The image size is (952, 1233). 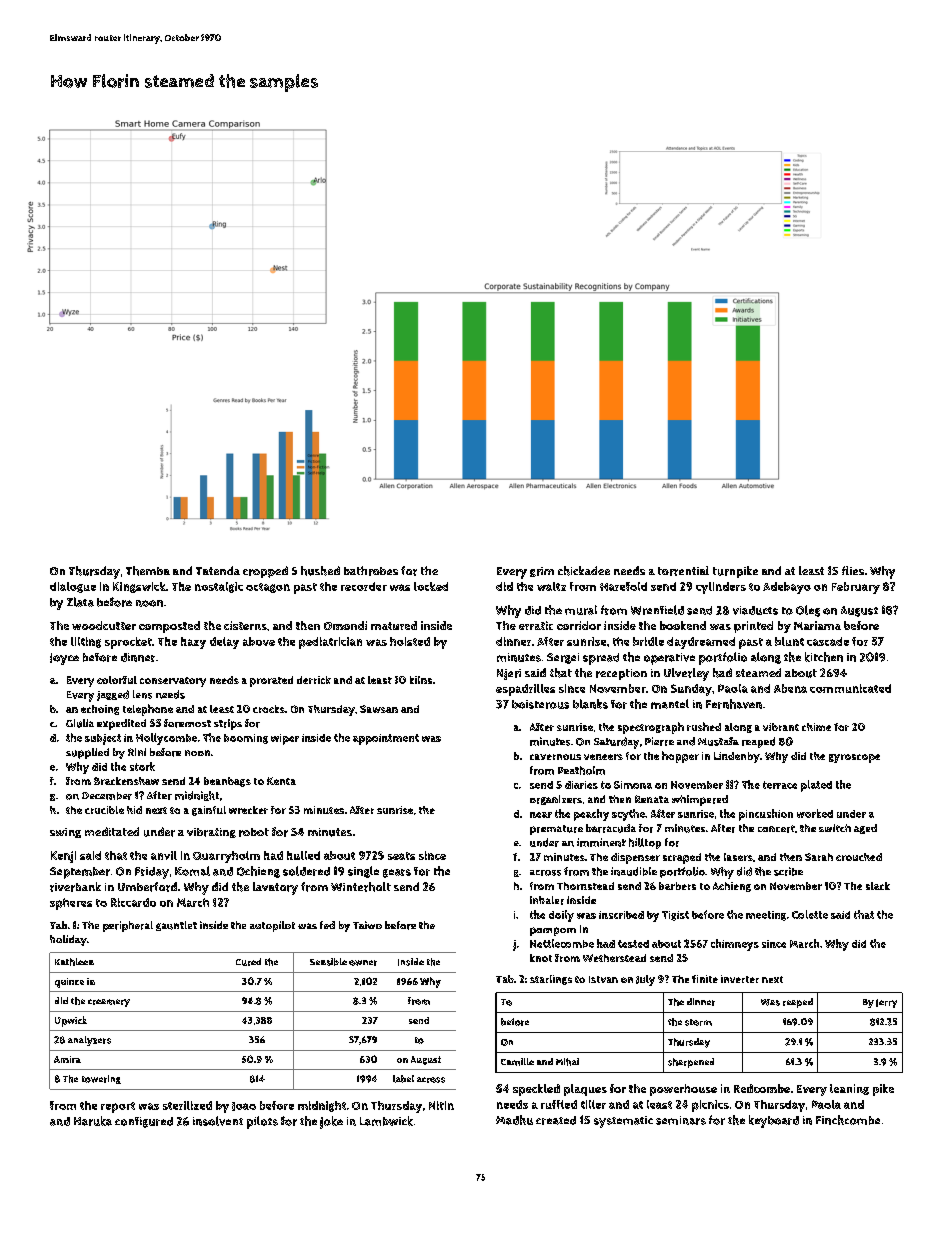 I want to click on lavatory, so click(x=275, y=888).
